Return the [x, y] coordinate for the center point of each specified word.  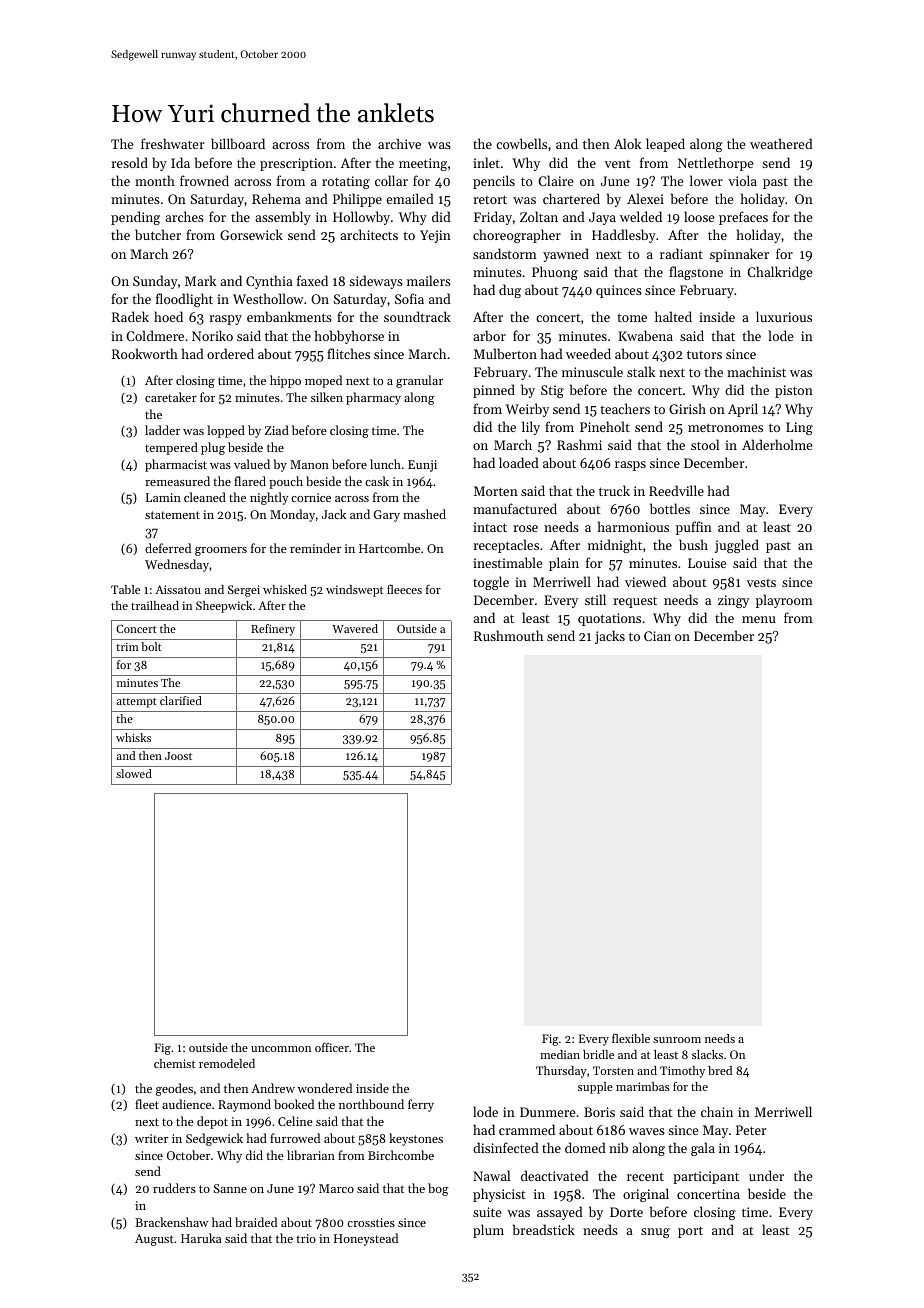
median [560, 1054]
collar [391, 180]
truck [614, 490]
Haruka [201, 1238]
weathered [781, 143]
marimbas [642, 1086]
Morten [496, 491]
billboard [238, 143]
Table [125, 589]
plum [488, 1231]
